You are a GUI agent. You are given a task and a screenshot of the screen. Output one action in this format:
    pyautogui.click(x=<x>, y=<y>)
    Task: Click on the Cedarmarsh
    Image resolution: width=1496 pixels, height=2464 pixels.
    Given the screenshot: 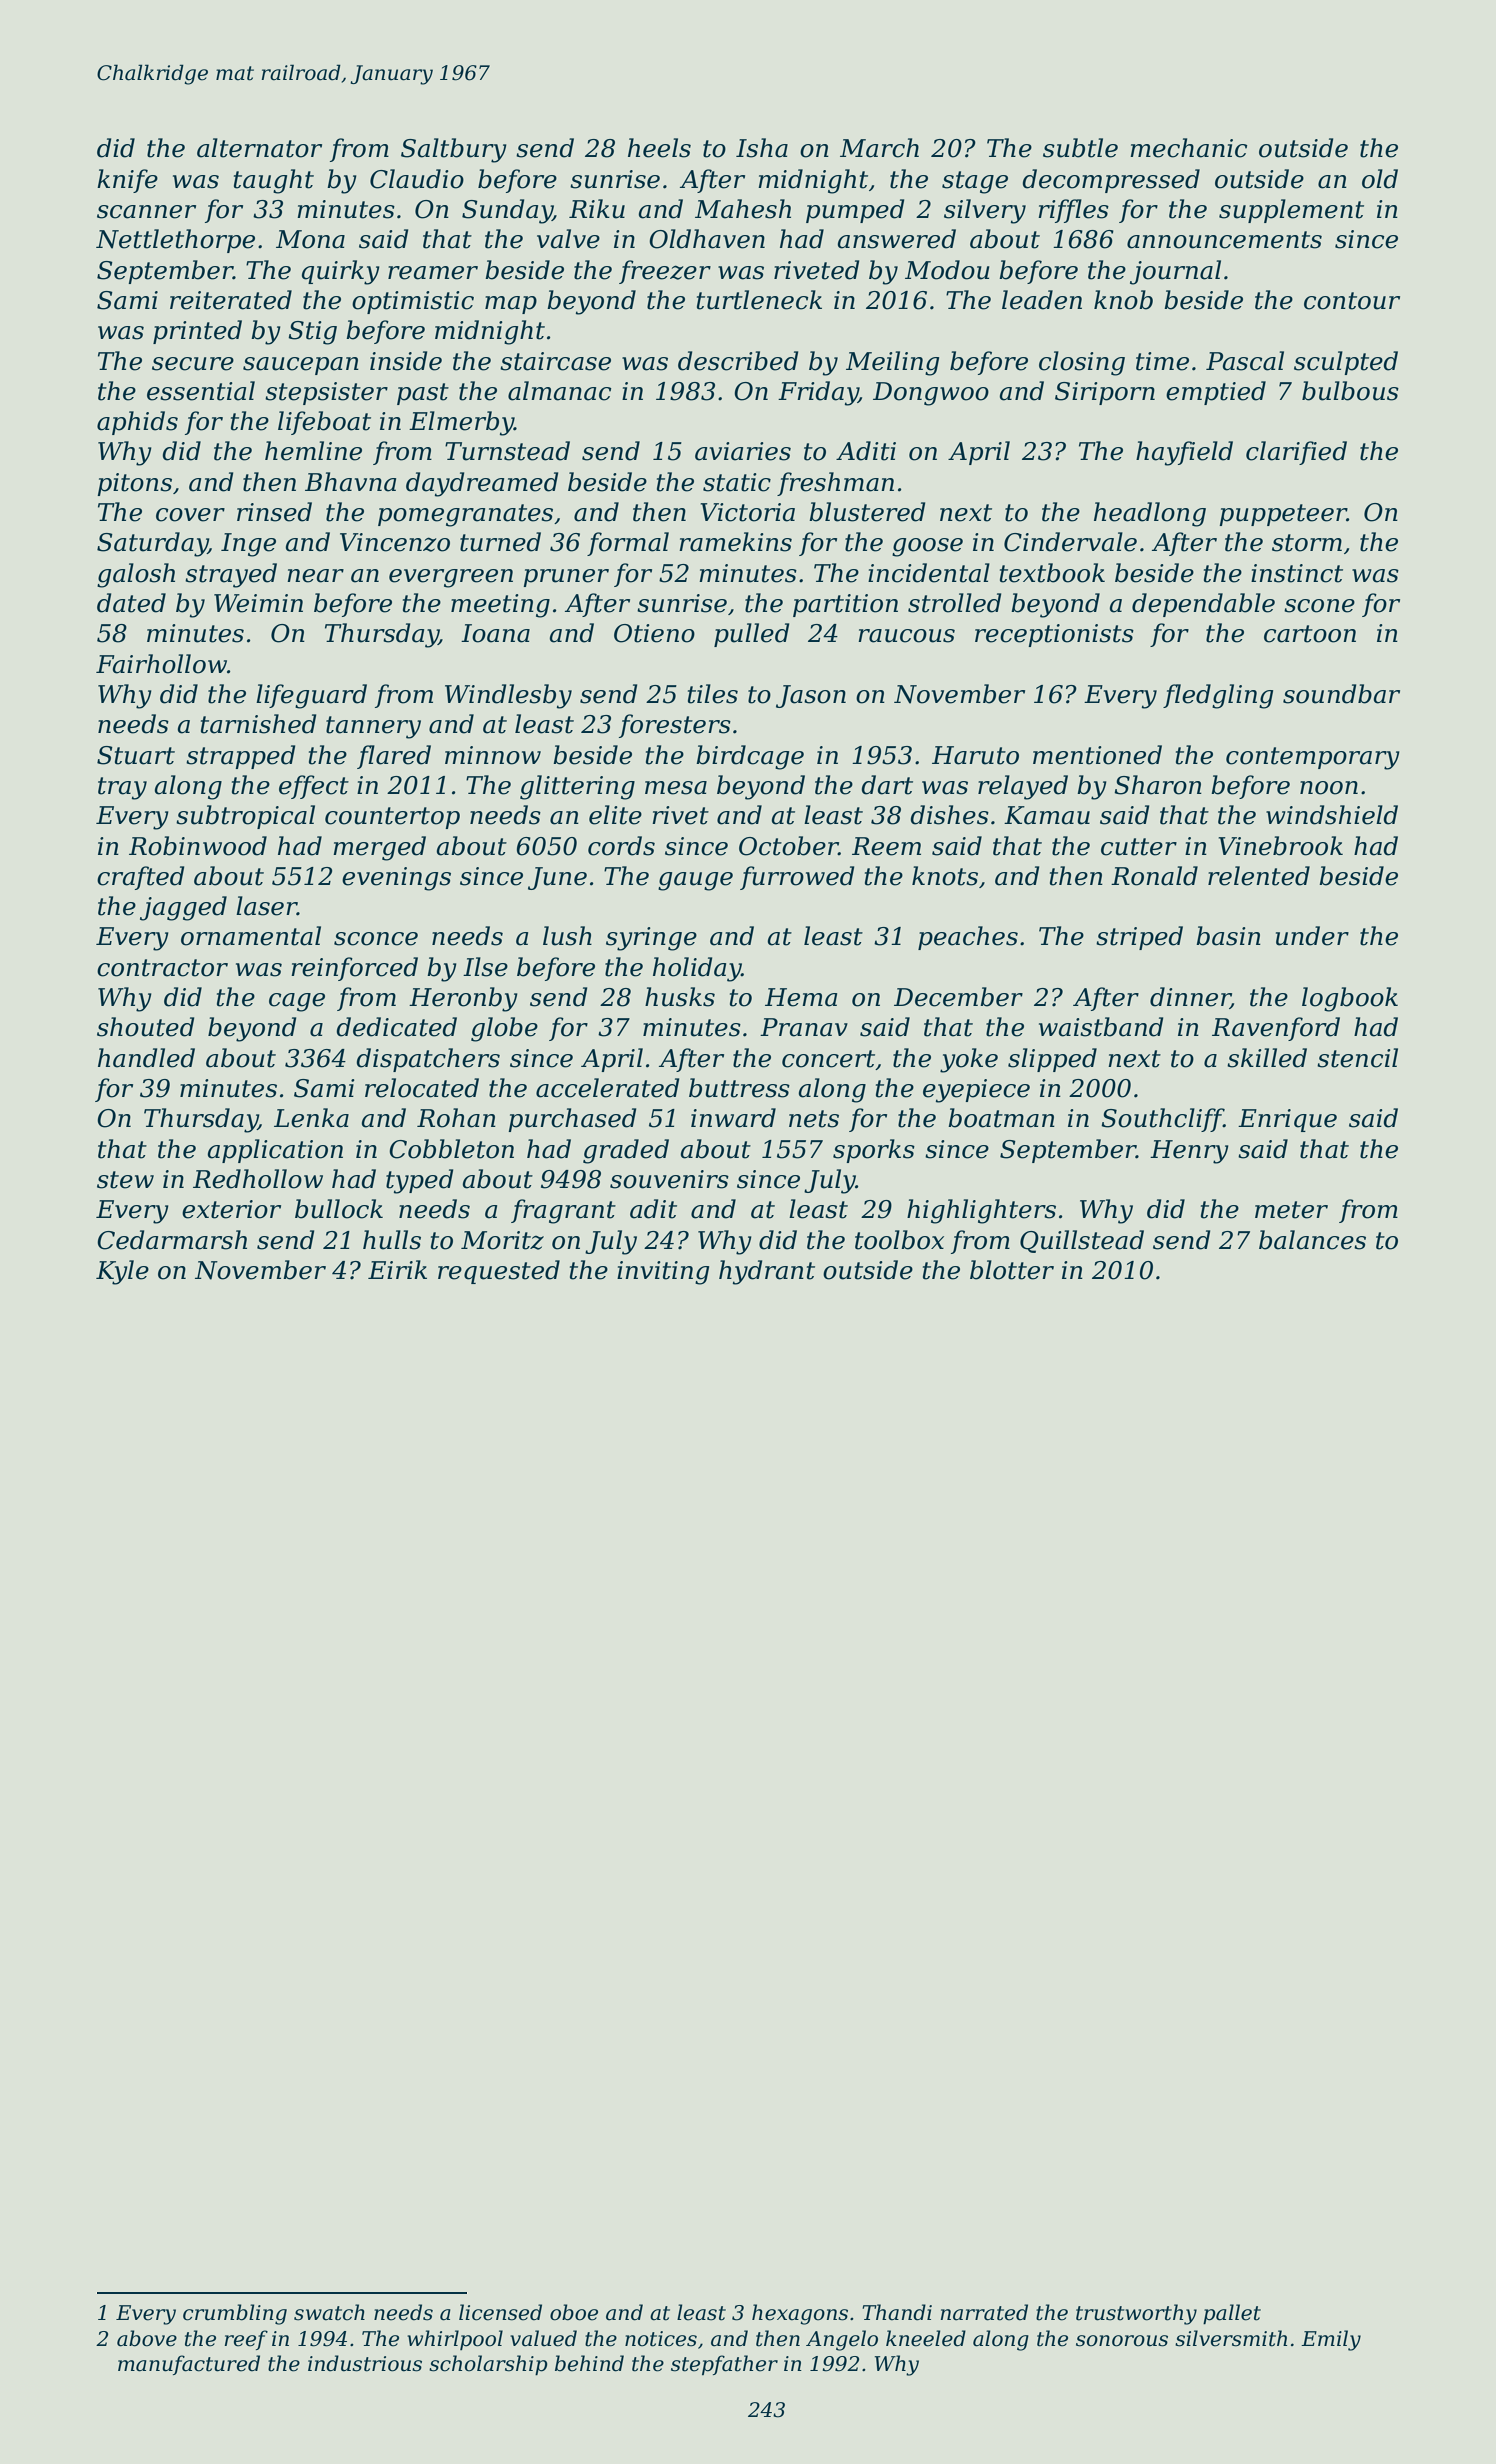 What is the action you would take?
    pyautogui.click(x=172, y=1240)
